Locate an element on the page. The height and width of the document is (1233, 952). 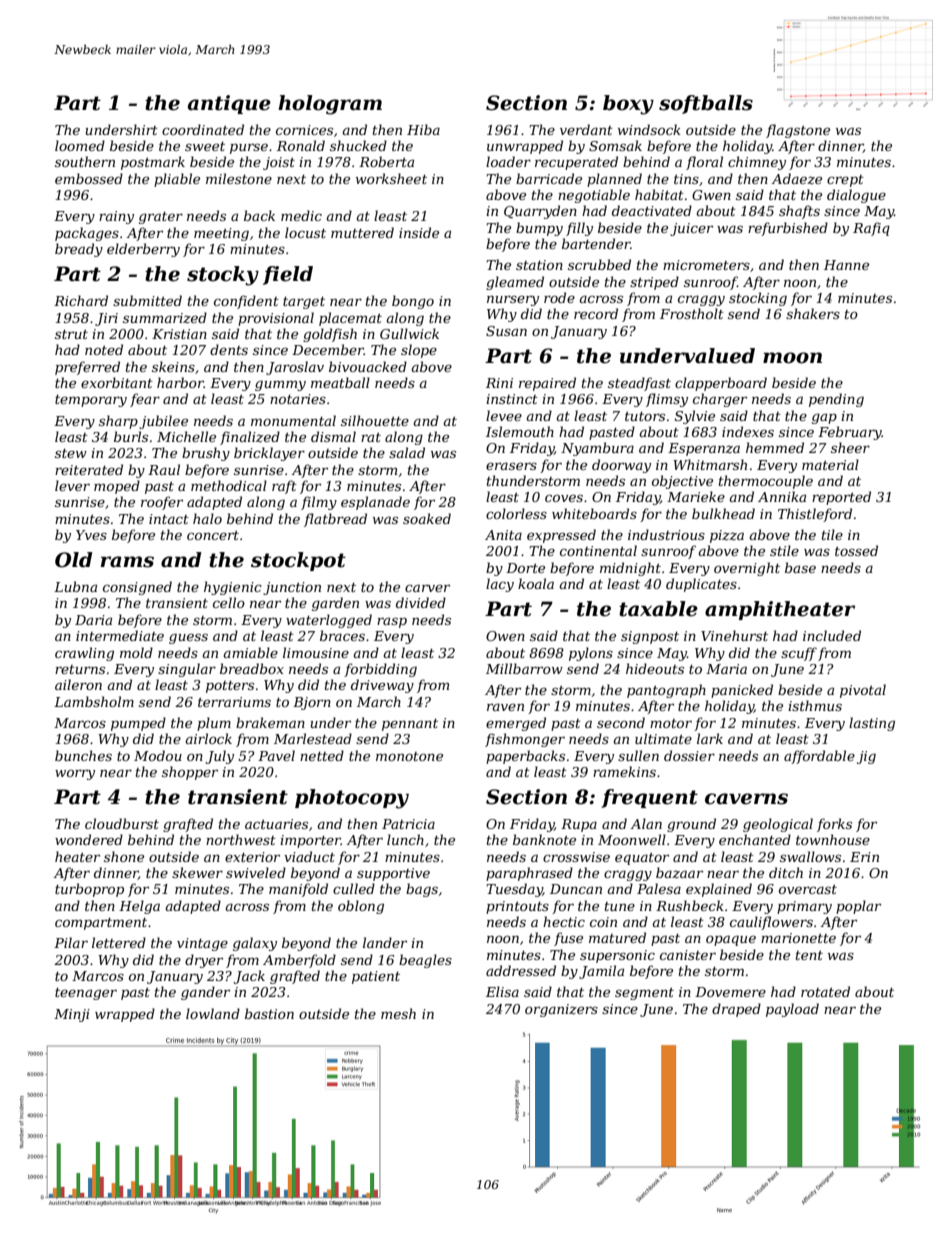
roofer is located at coordinates (162, 503).
